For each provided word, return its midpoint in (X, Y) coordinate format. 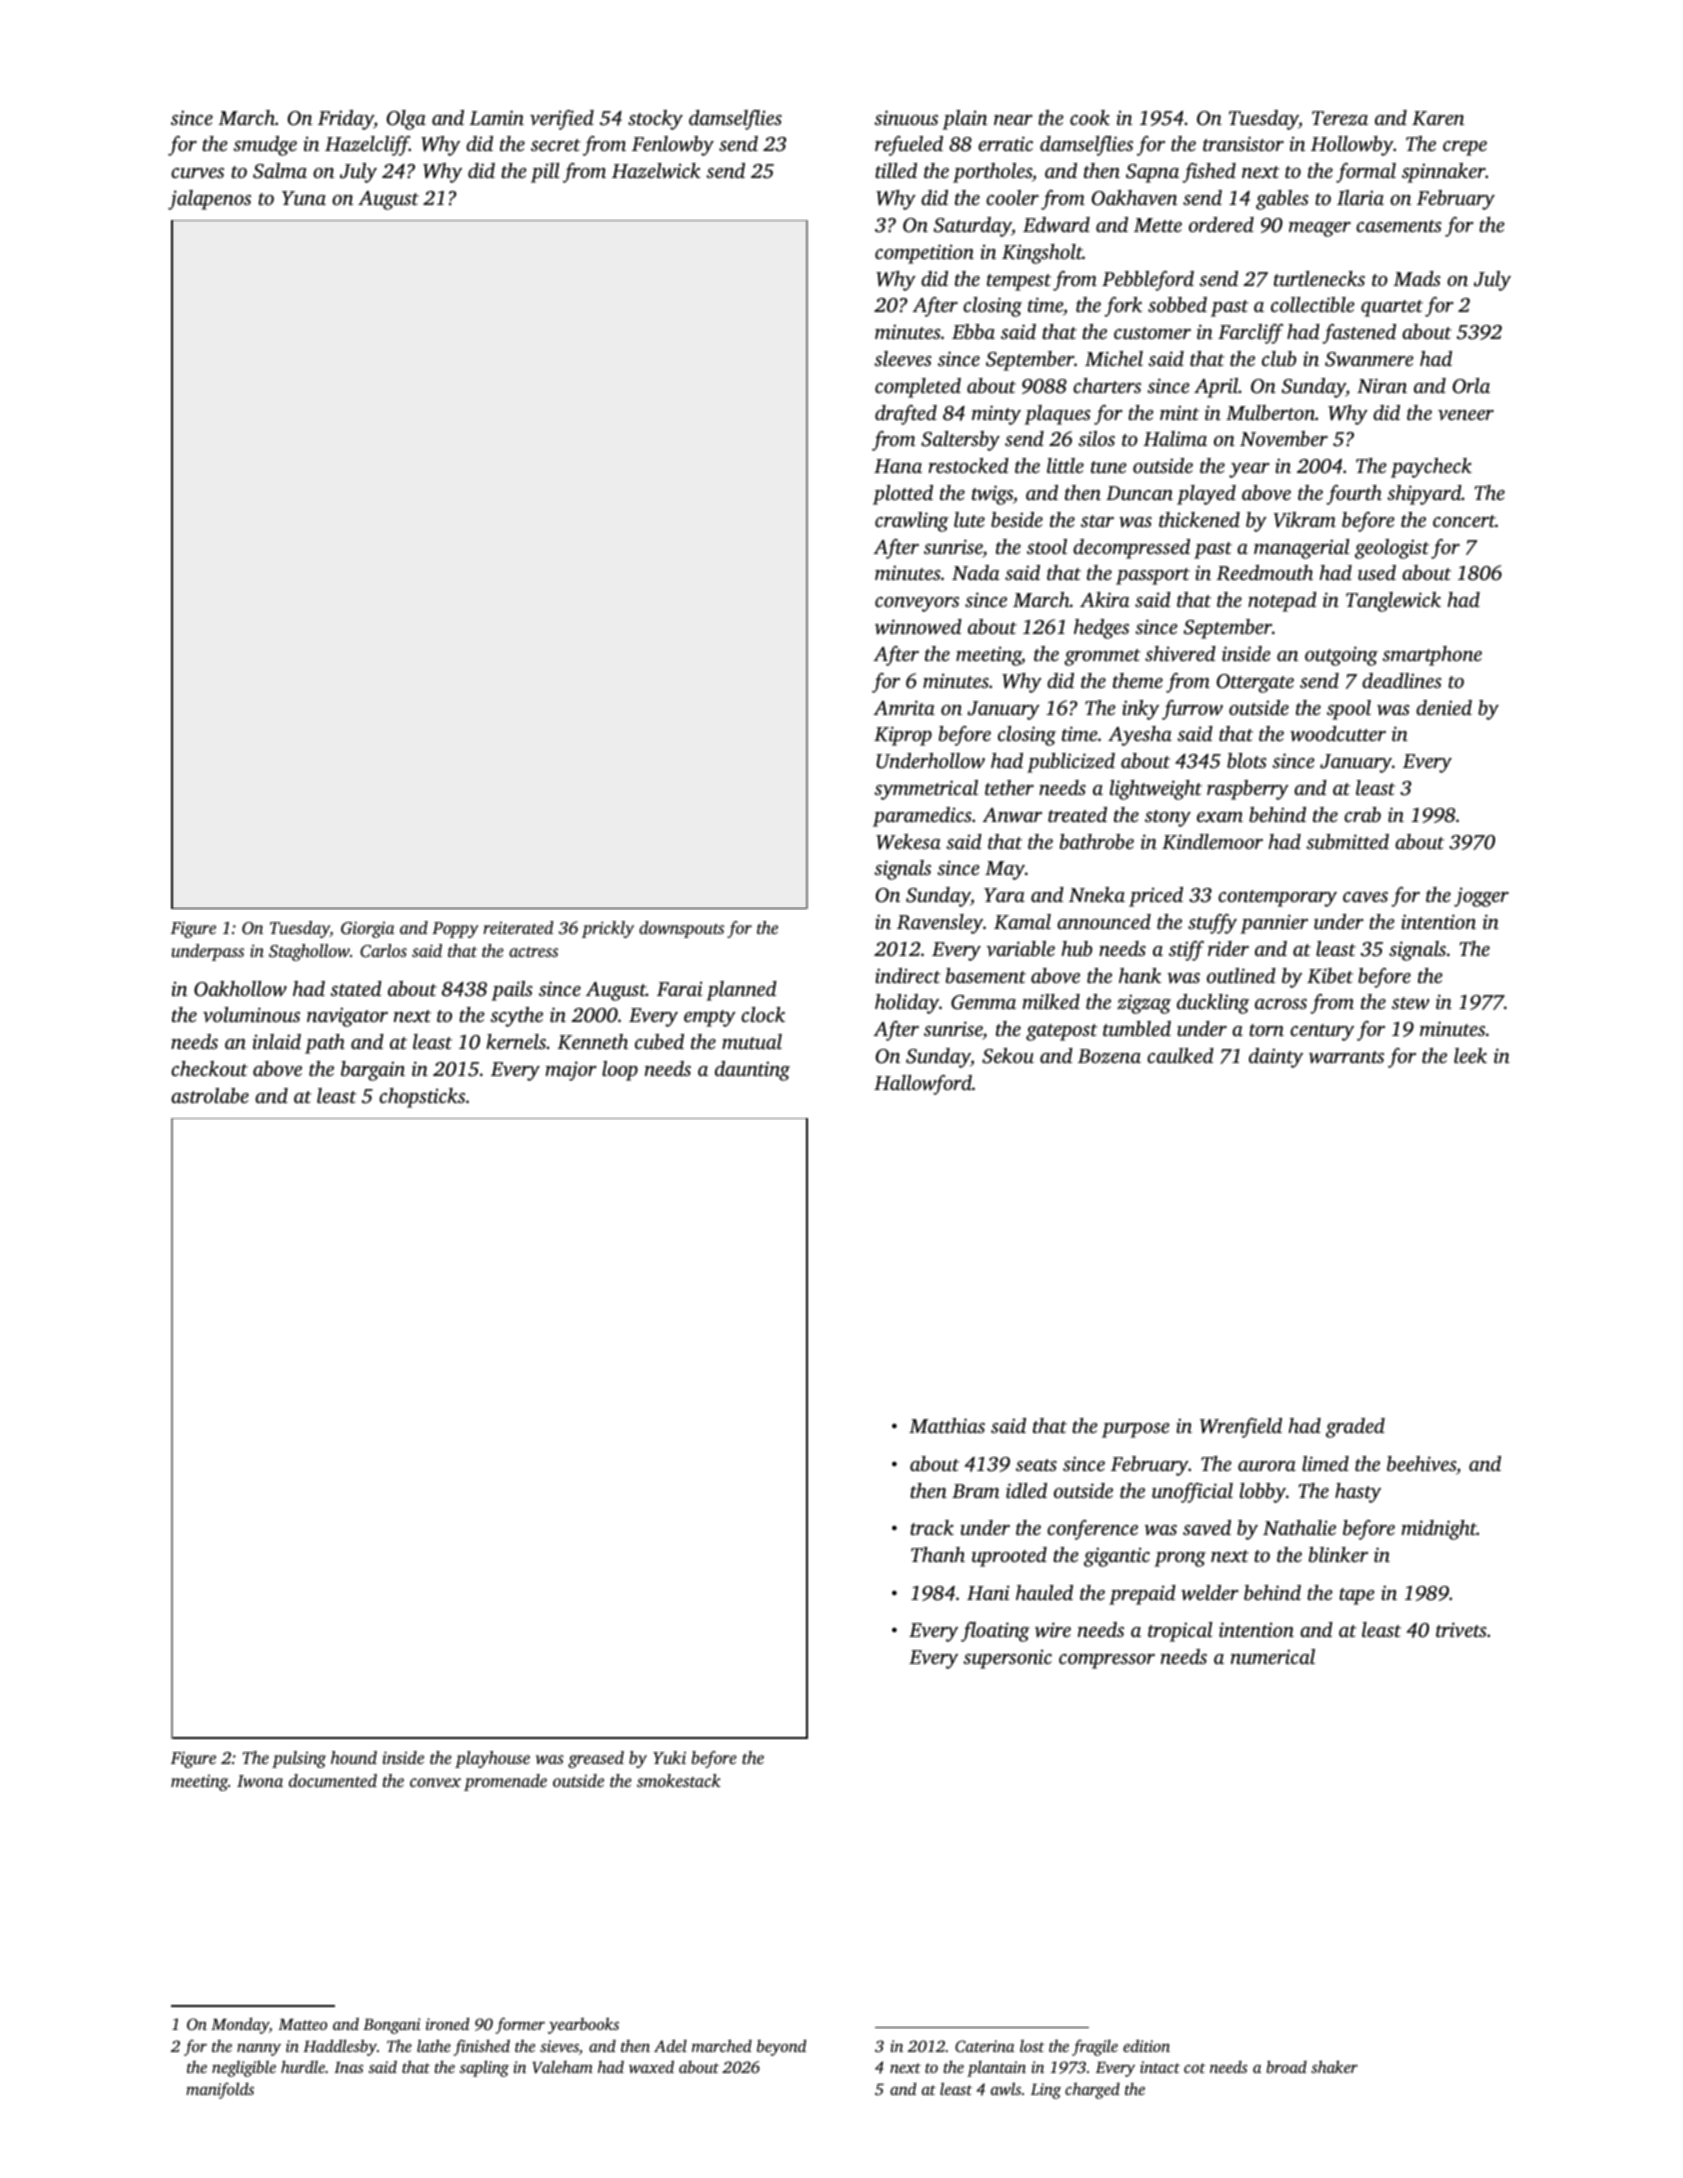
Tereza (1340, 118)
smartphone (1432, 656)
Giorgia (368, 929)
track (932, 1527)
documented (333, 1780)
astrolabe (210, 1095)
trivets (1461, 1629)
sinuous (906, 117)
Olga (406, 120)
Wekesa (908, 842)
